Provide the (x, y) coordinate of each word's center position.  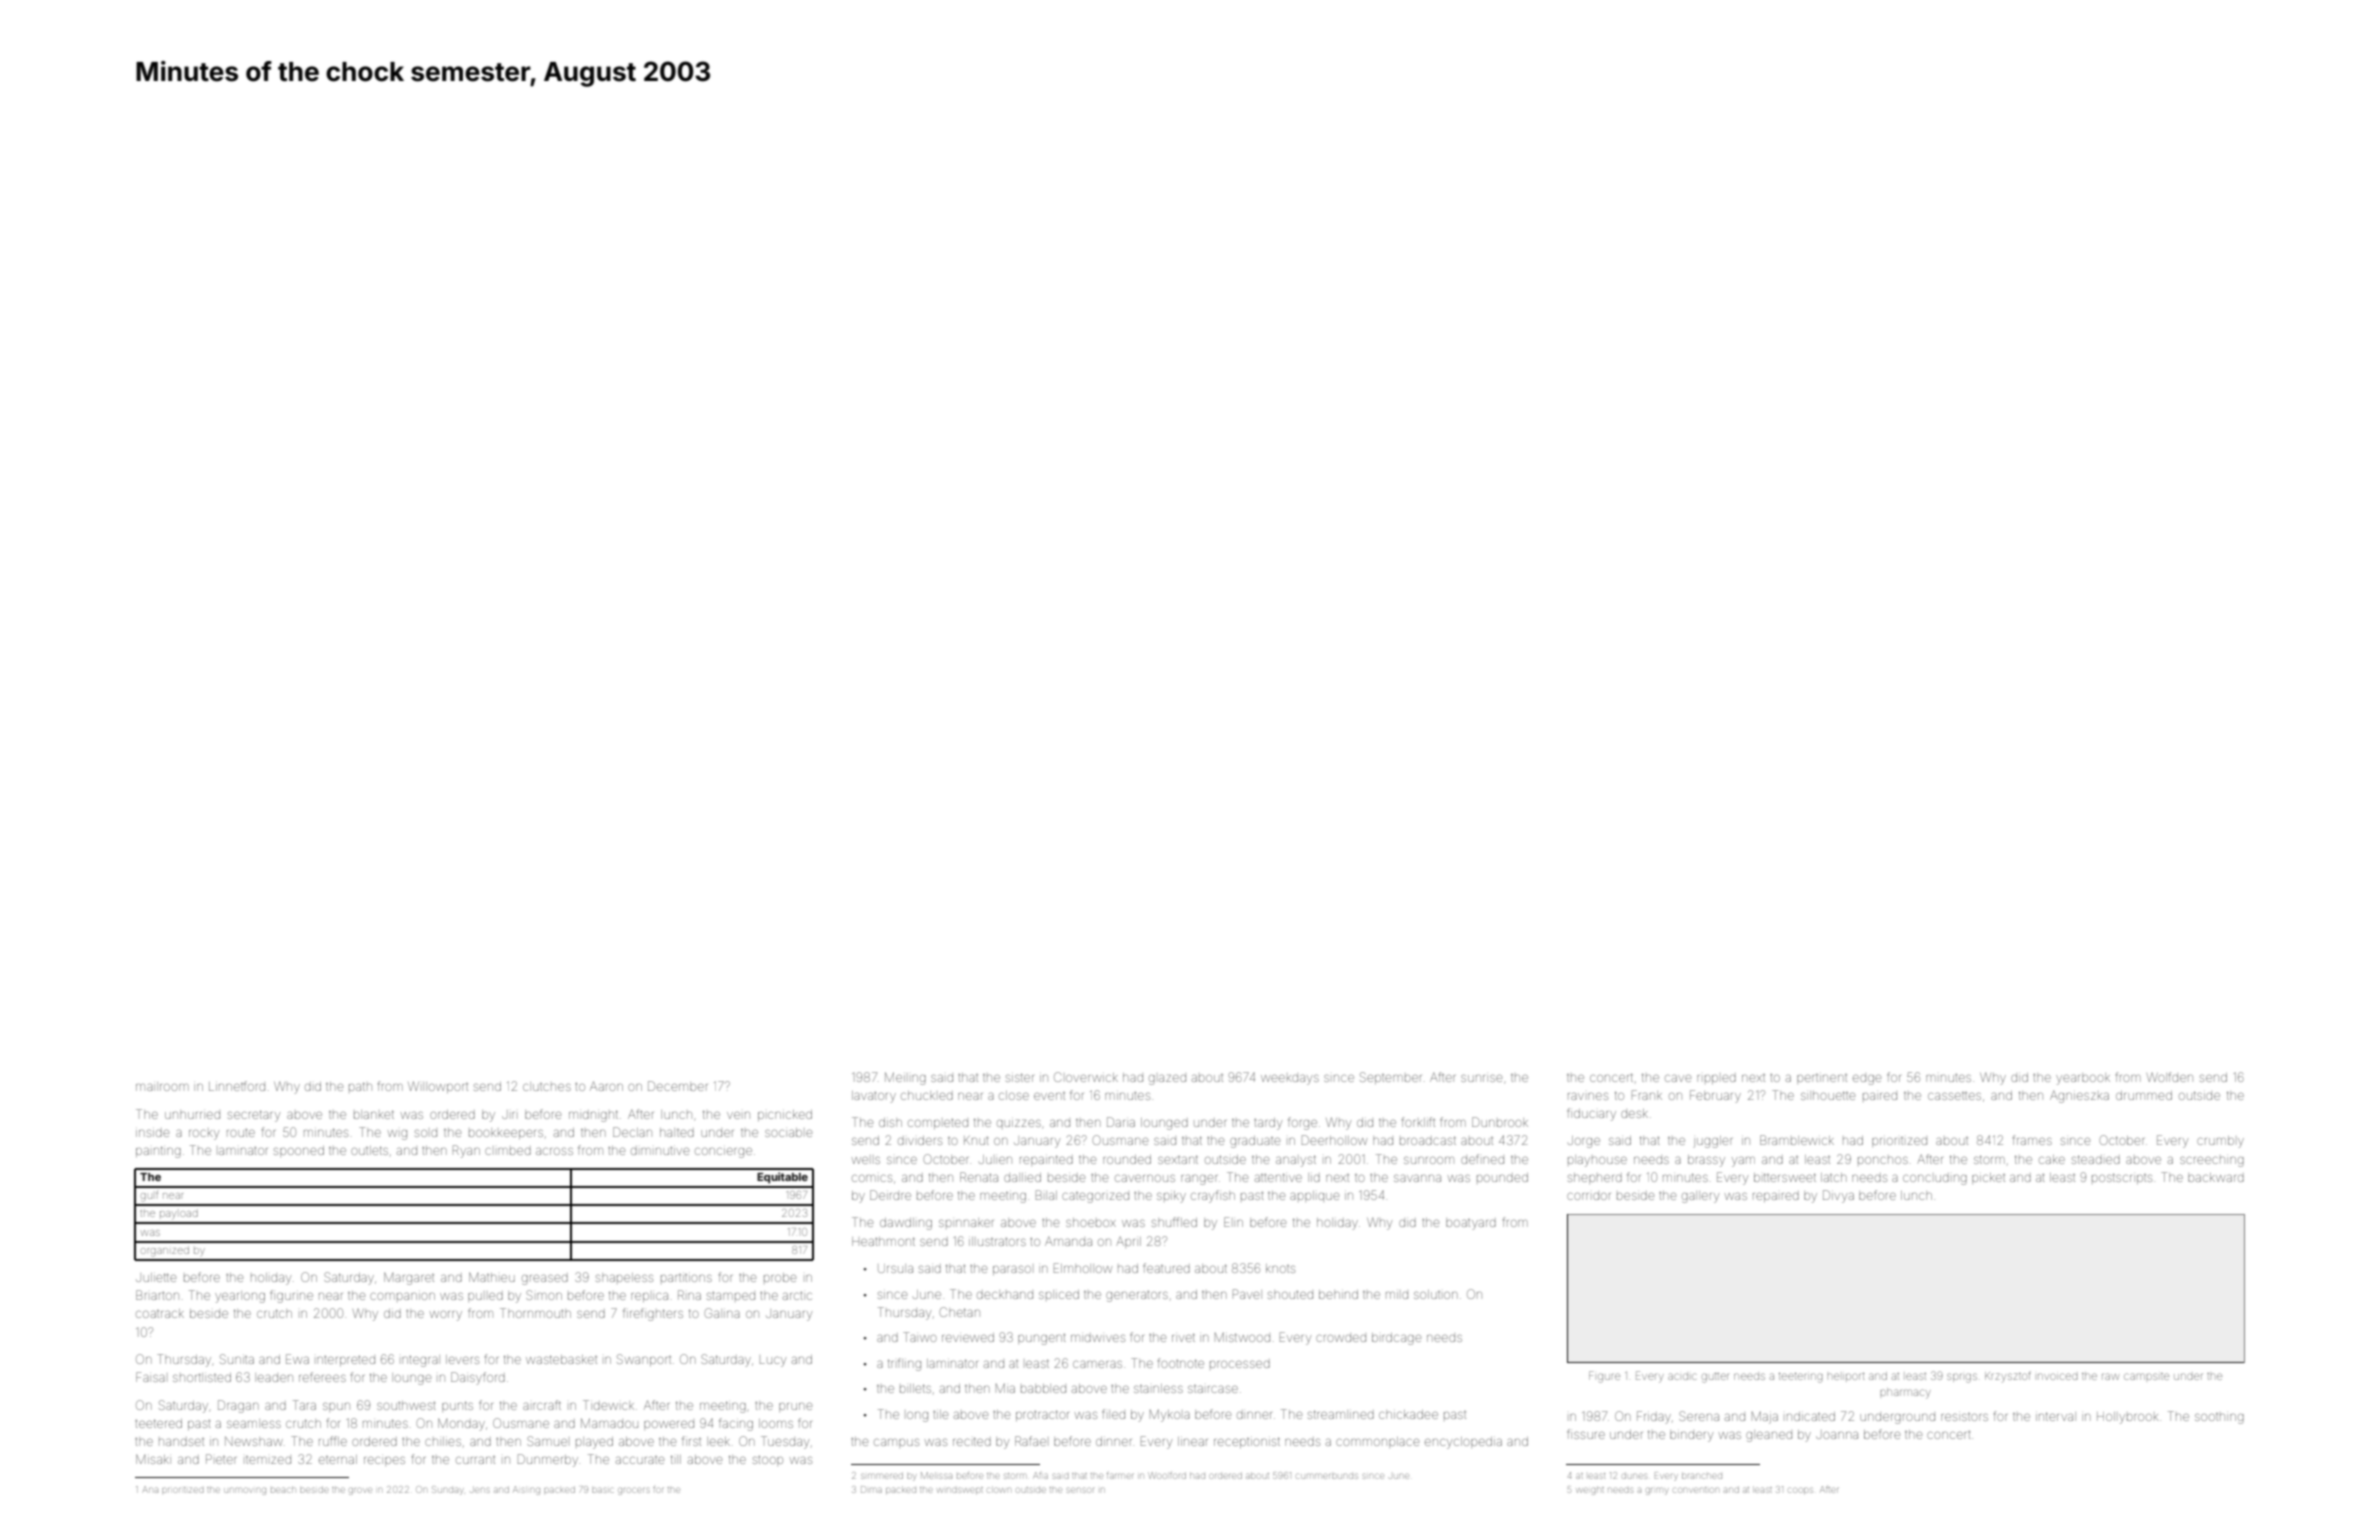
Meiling (905, 1078)
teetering (1801, 1378)
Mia (1005, 1388)
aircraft (542, 1405)
